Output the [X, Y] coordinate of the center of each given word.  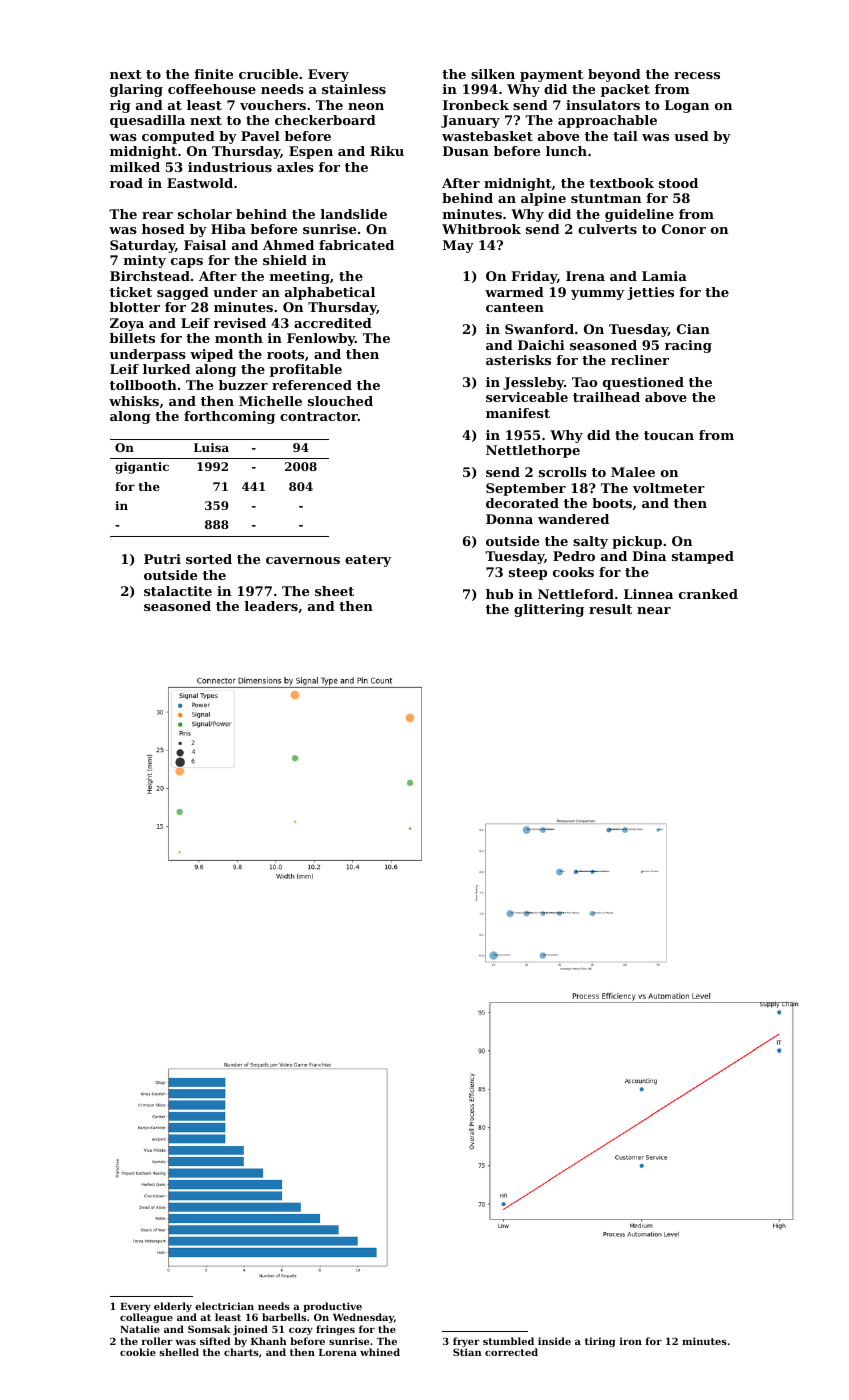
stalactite [178, 591]
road [126, 183]
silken [493, 74]
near [654, 610]
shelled [179, 1352]
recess [697, 75]
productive [332, 1307]
